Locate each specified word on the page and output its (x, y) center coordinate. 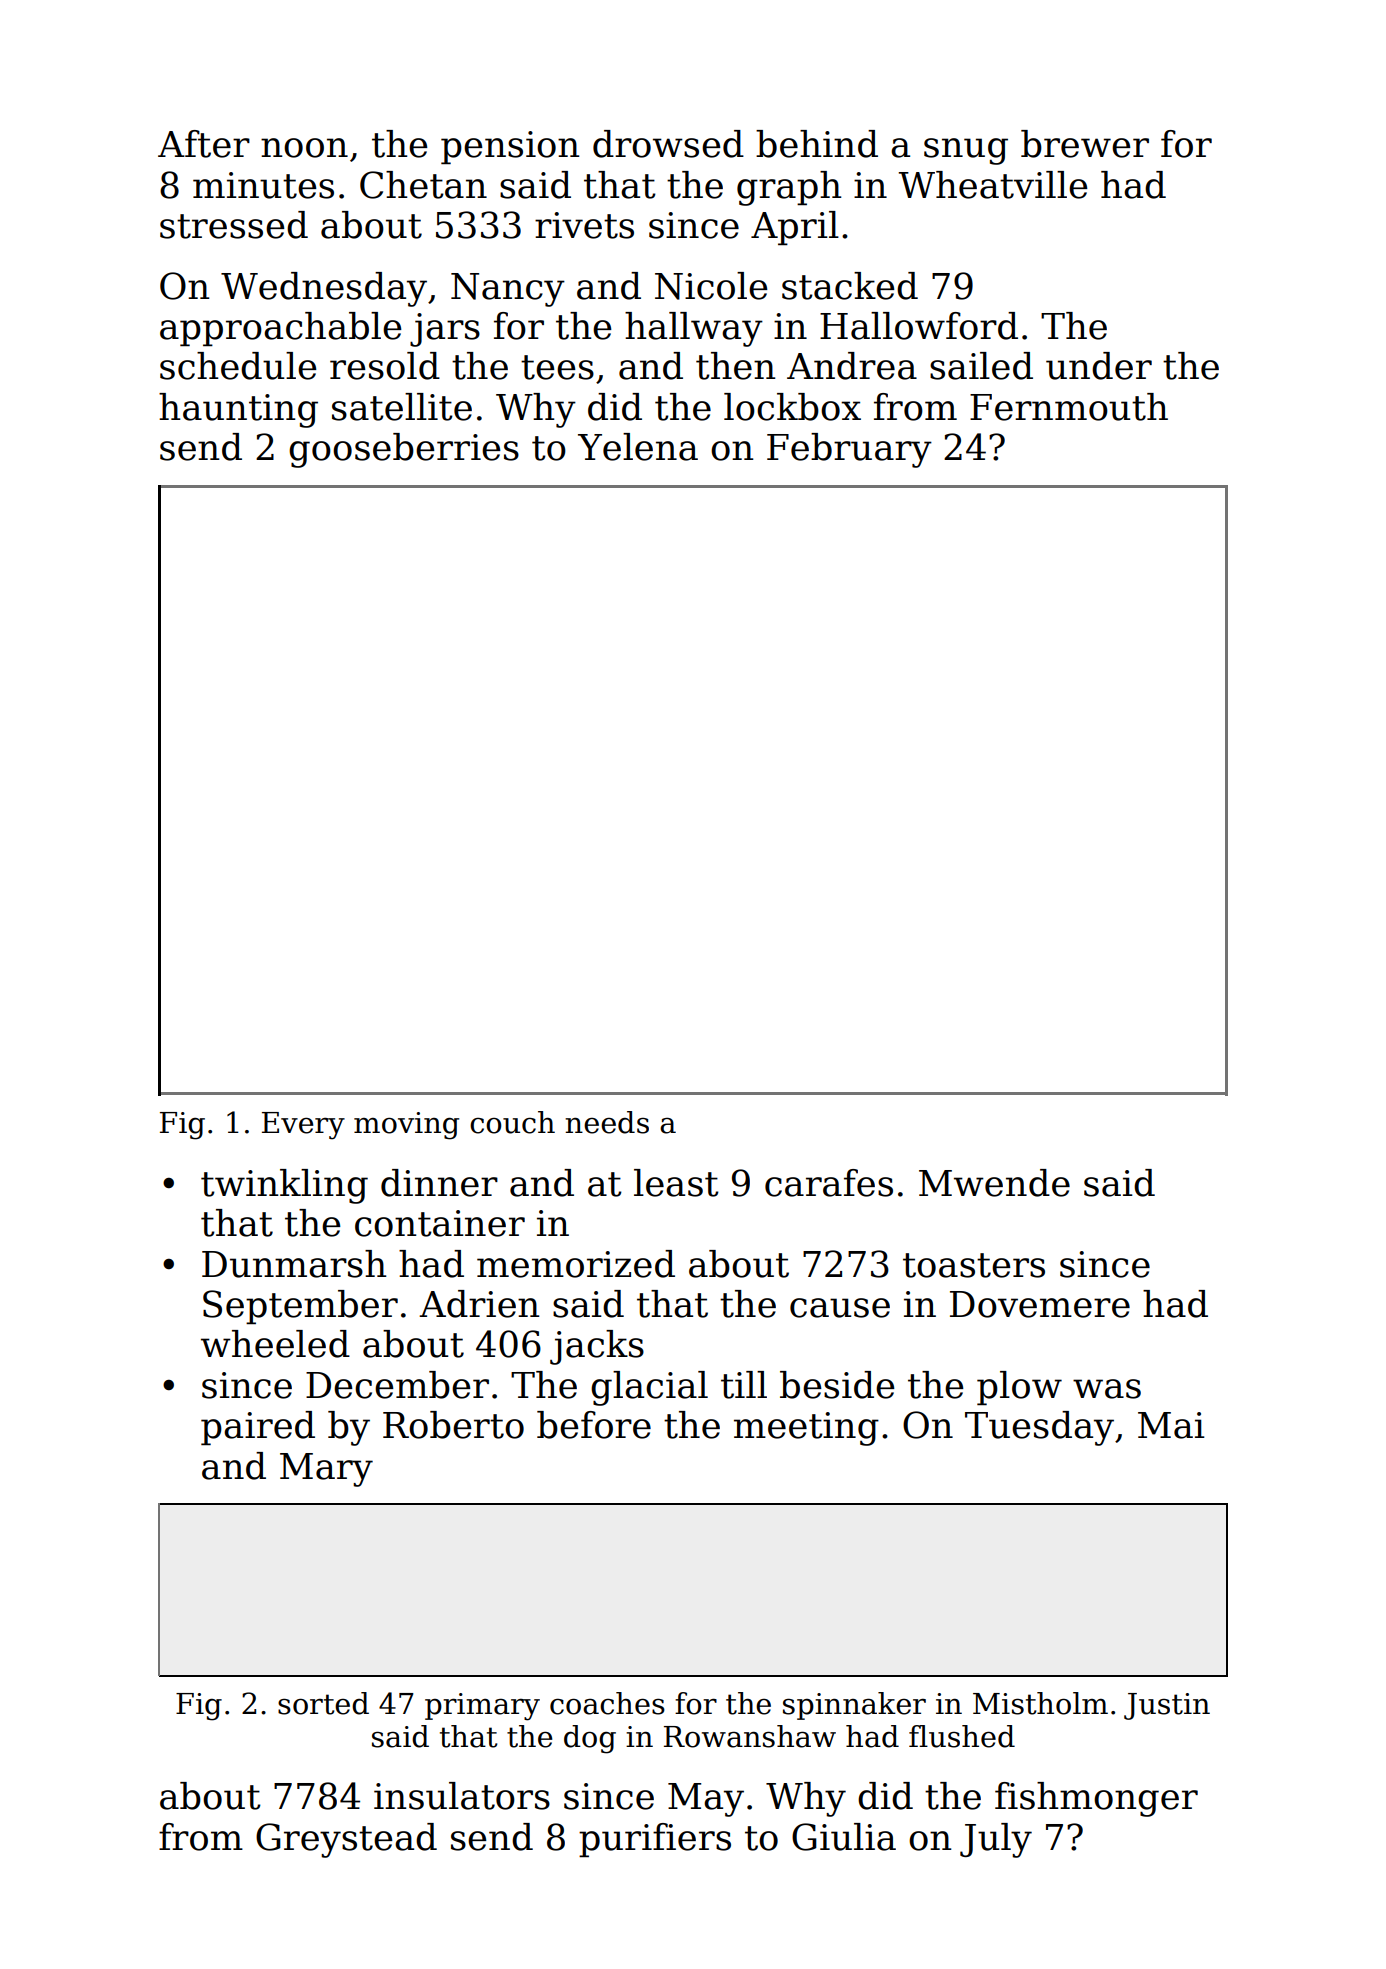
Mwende (994, 1183)
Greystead (346, 1840)
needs (607, 1122)
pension (510, 147)
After (204, 144)
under (1099, 366)
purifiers (655, 1840)
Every (303, 1126)
